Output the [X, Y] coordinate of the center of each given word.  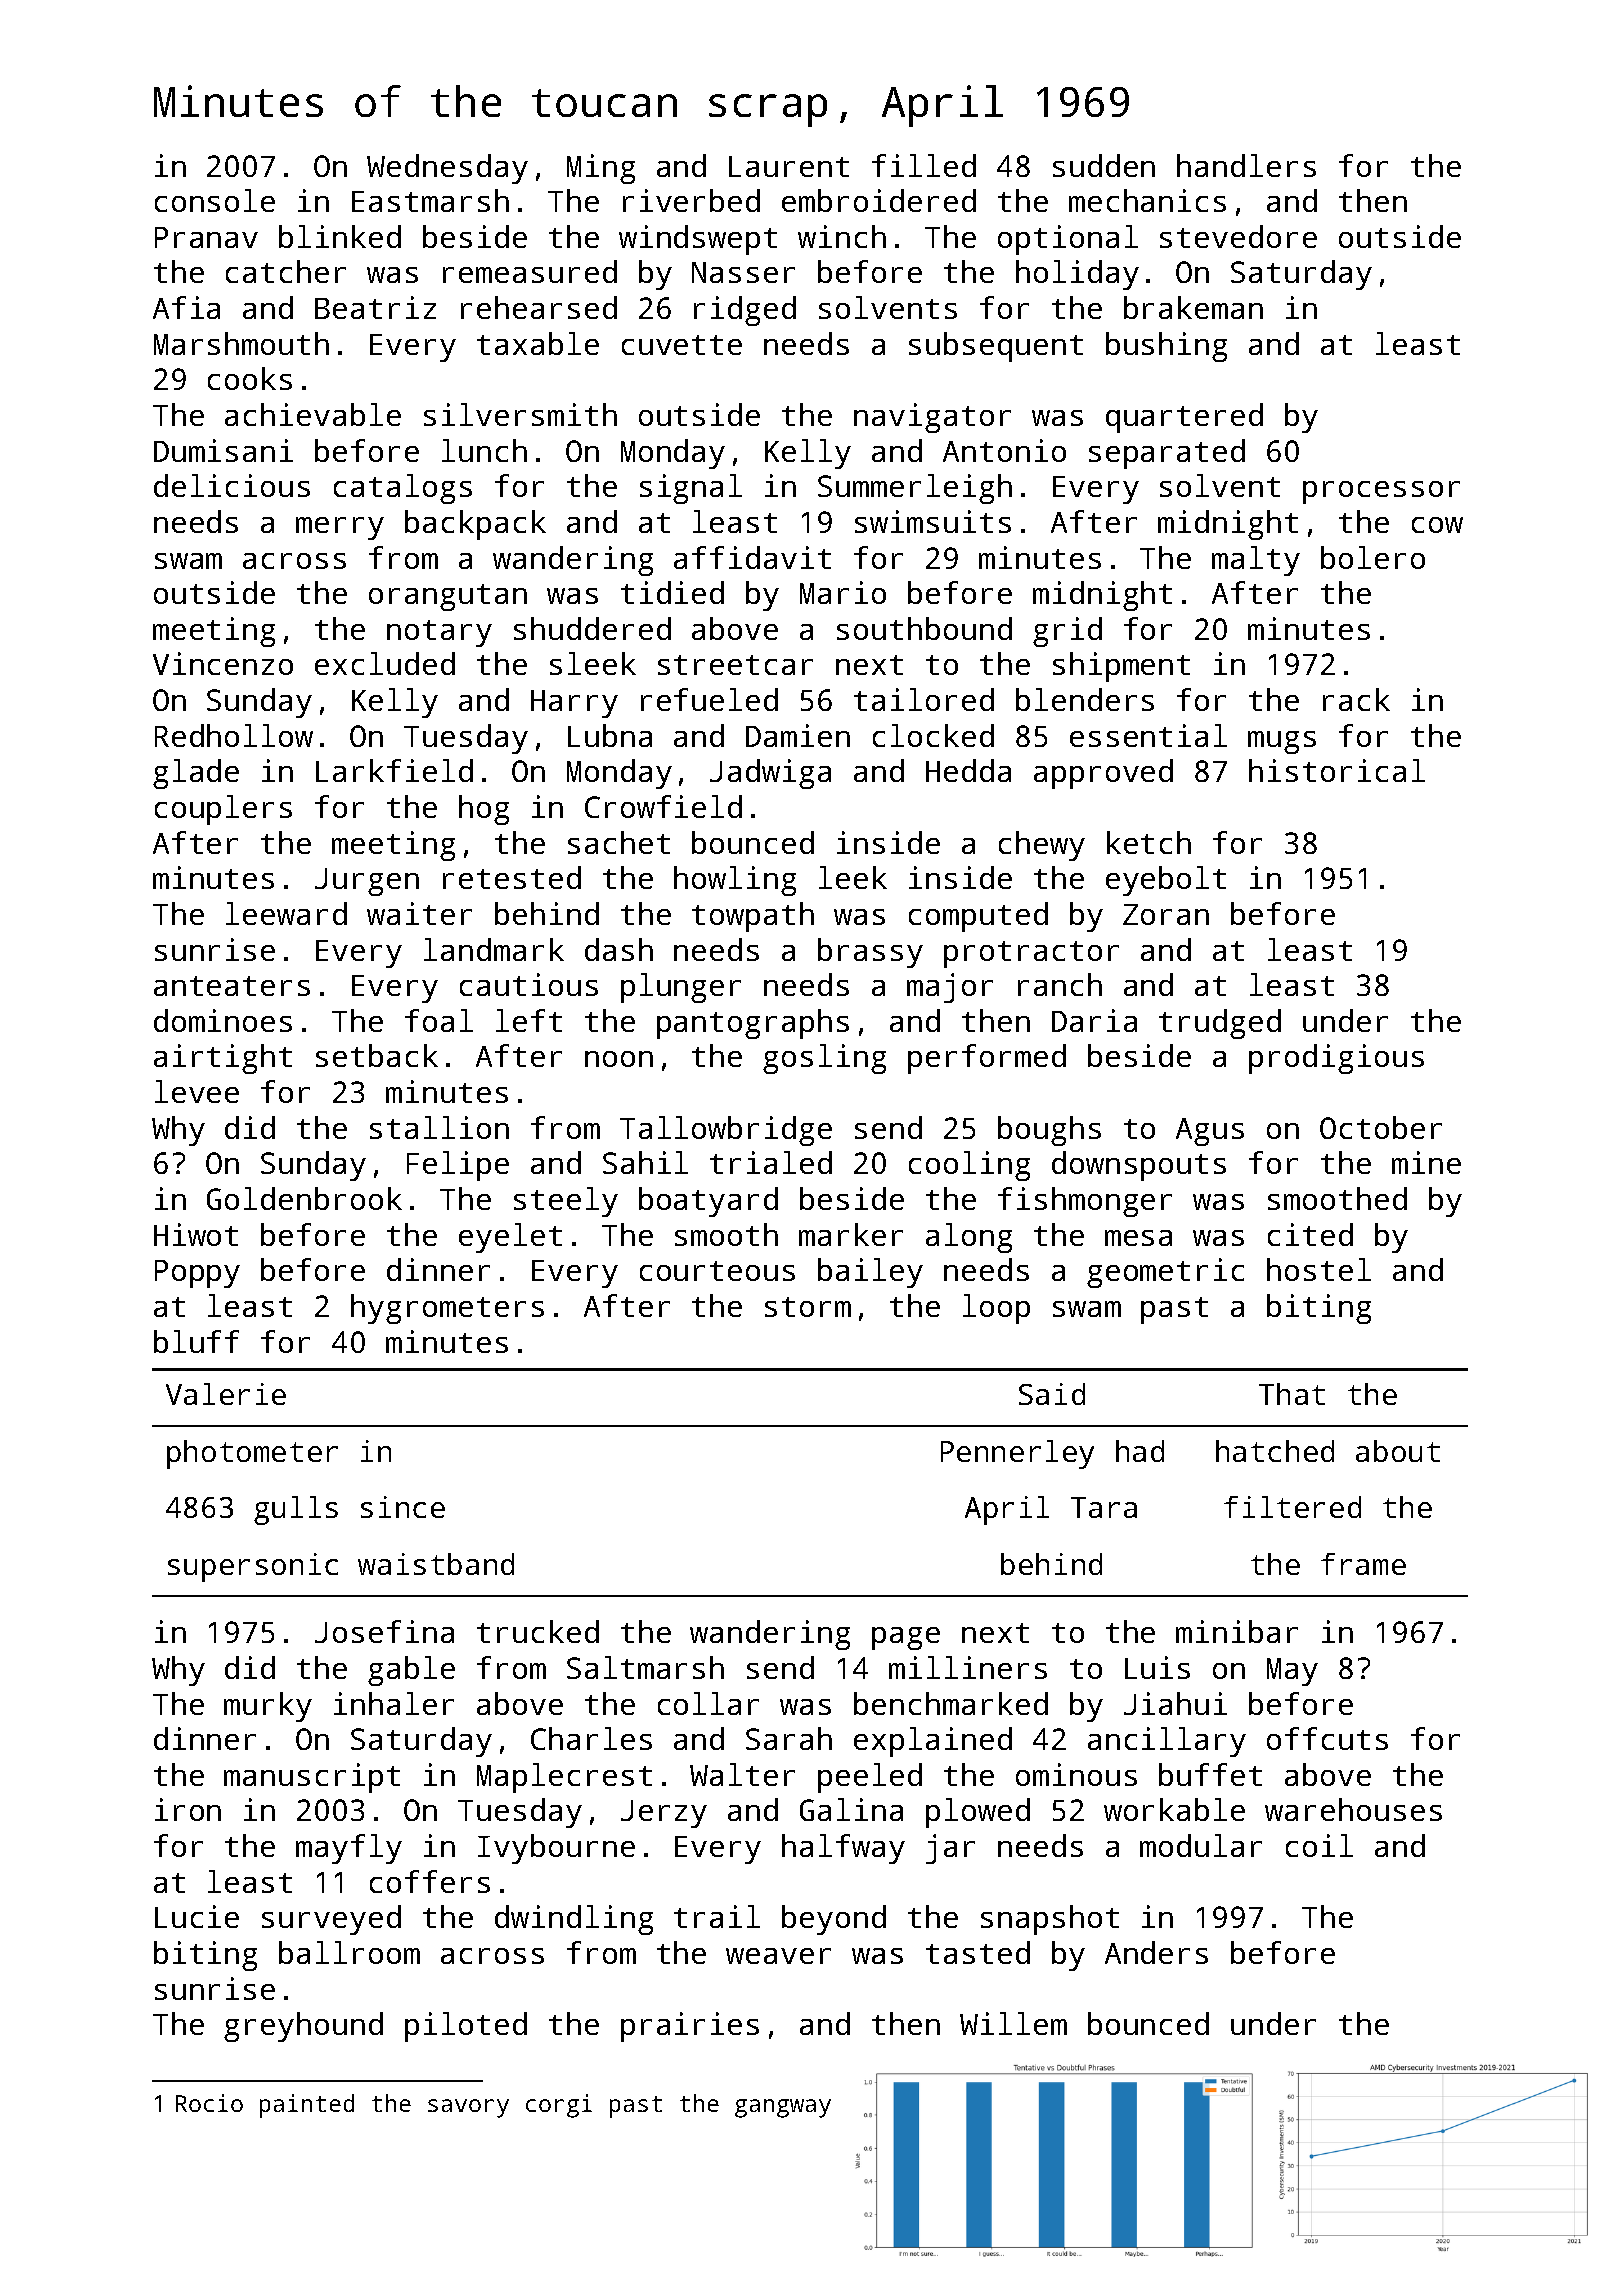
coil [1319, 1845]
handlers [1246, 165]
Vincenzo [223, 663]
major [950, 988]
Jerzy [664, 1814]
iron [188, 1809]
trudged [1220, 1024]
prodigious [1336, 1059]
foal [439, 1020]
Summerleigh [915, 489]
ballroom [349, 1952]
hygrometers [447, 1309]
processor [1381, 492]
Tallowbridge [726, 1131]
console [215, 200]
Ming [601, 169]
